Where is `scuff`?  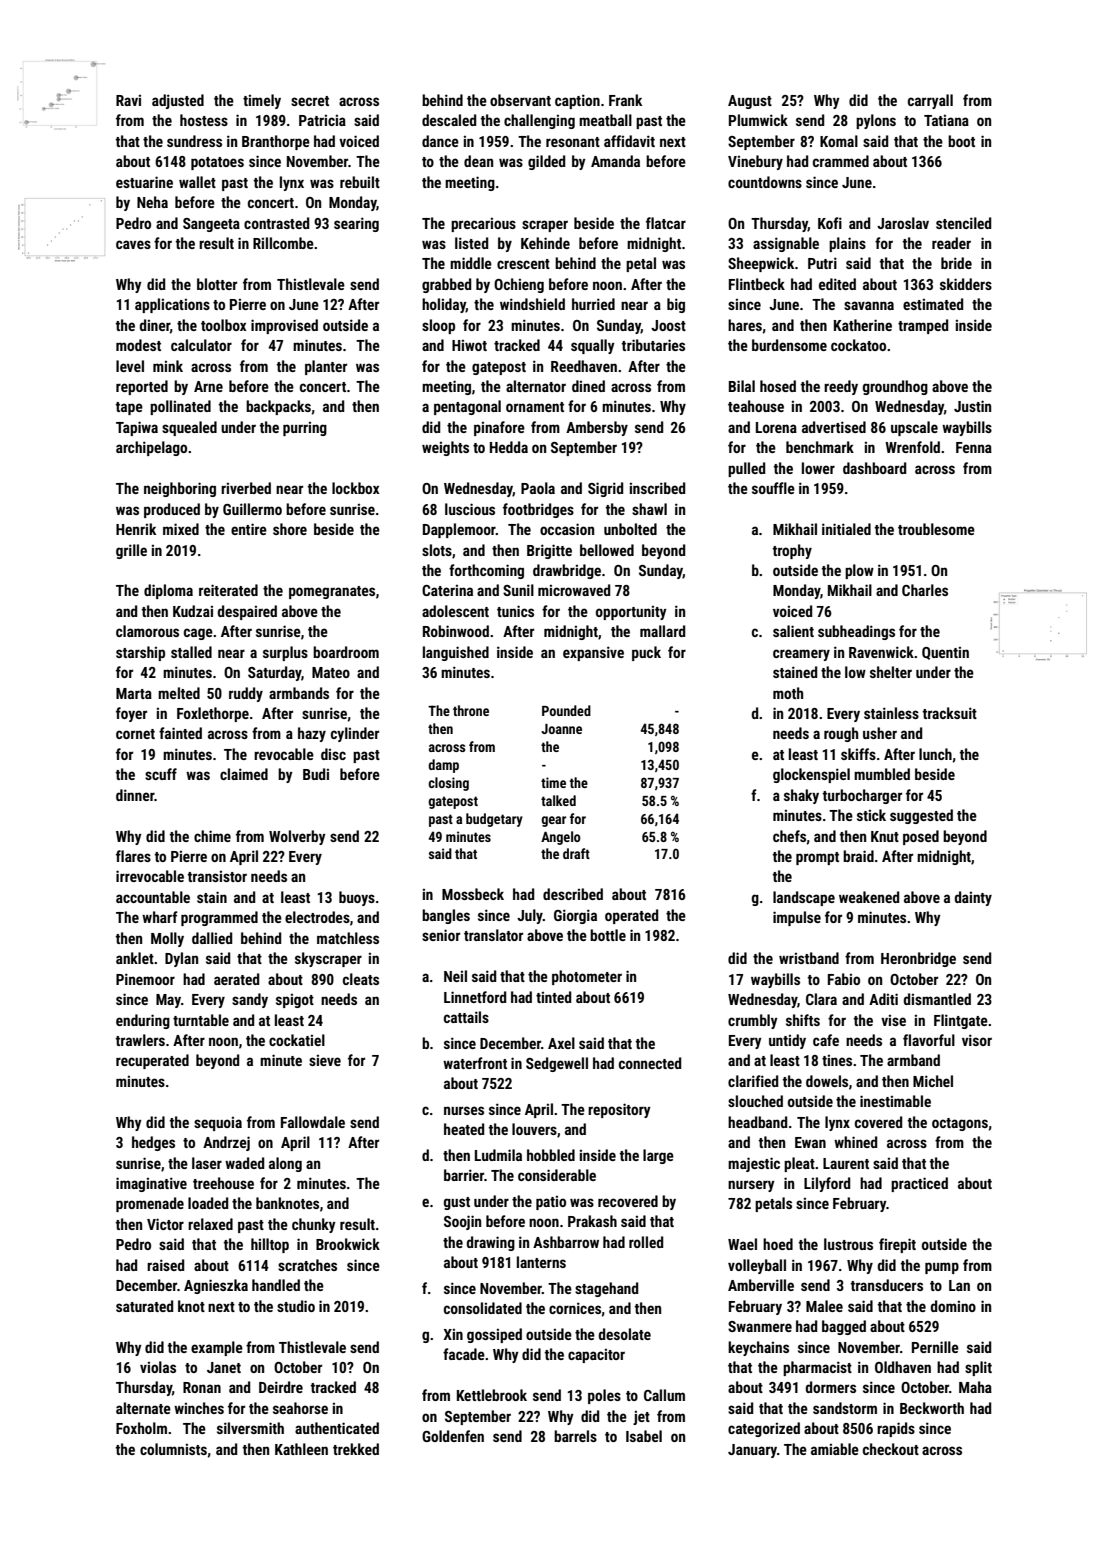
scuff is located at coordinates (161, 774).
